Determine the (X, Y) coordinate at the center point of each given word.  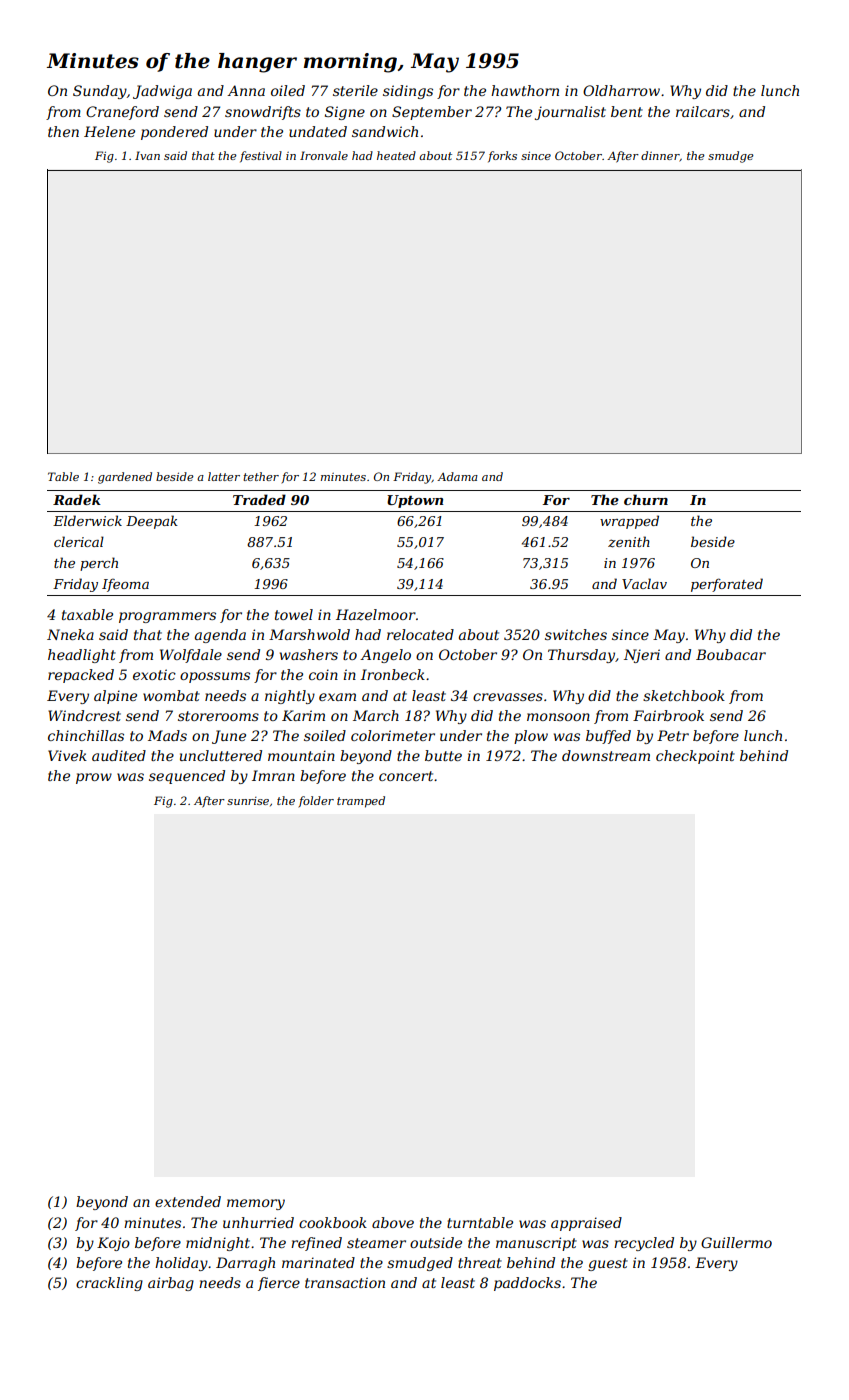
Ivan (147, 155)
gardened (125, 478)
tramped (361, 802)
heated (396, 155)
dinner (660, 156)
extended (188, 1201)
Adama (457, 476)
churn (646, 499)
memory (256, 1204)
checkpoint (695, 757)
